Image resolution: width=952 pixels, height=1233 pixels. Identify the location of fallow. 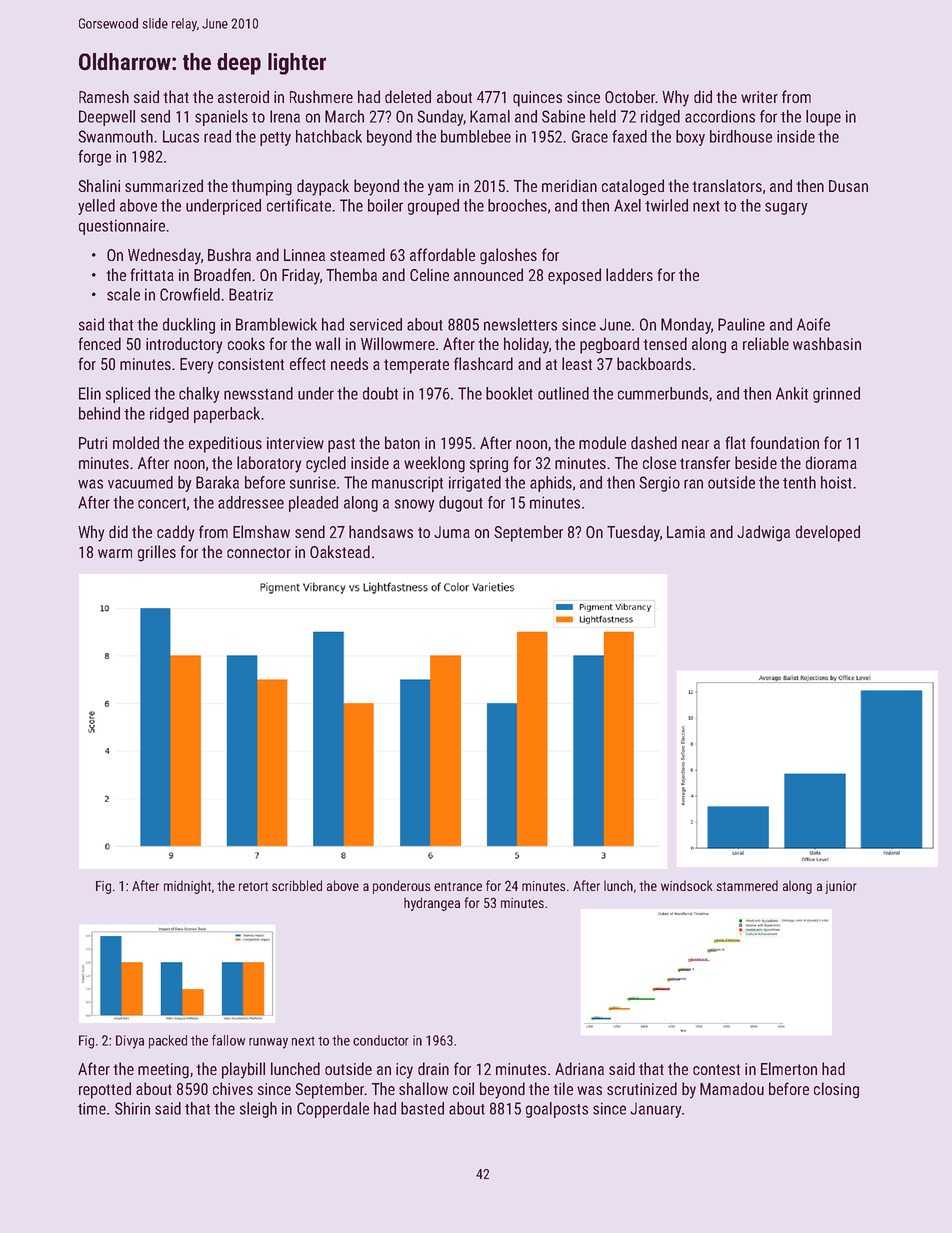
(228, 1040).
